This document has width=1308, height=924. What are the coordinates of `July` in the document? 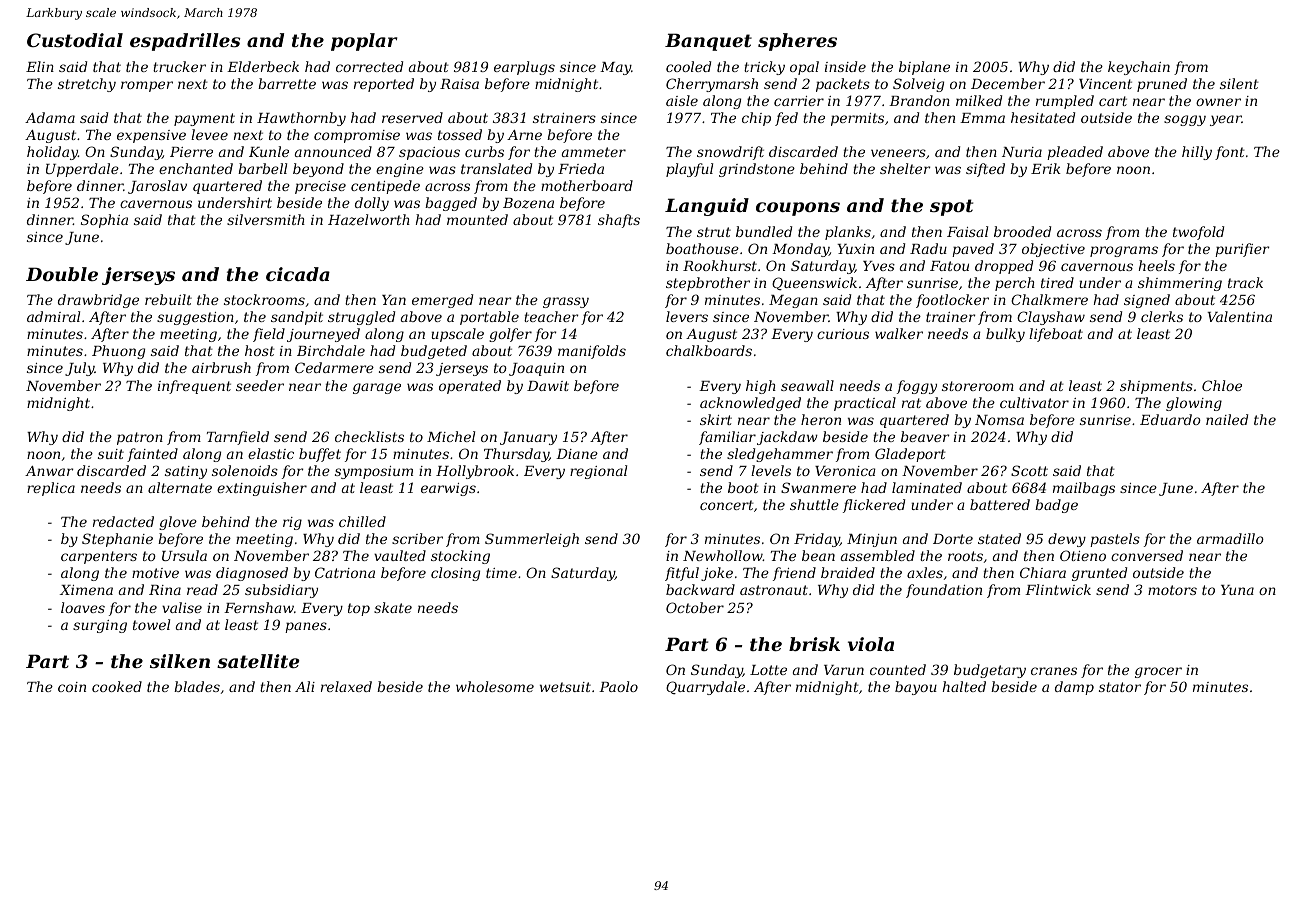 It's located at (80, 369).
